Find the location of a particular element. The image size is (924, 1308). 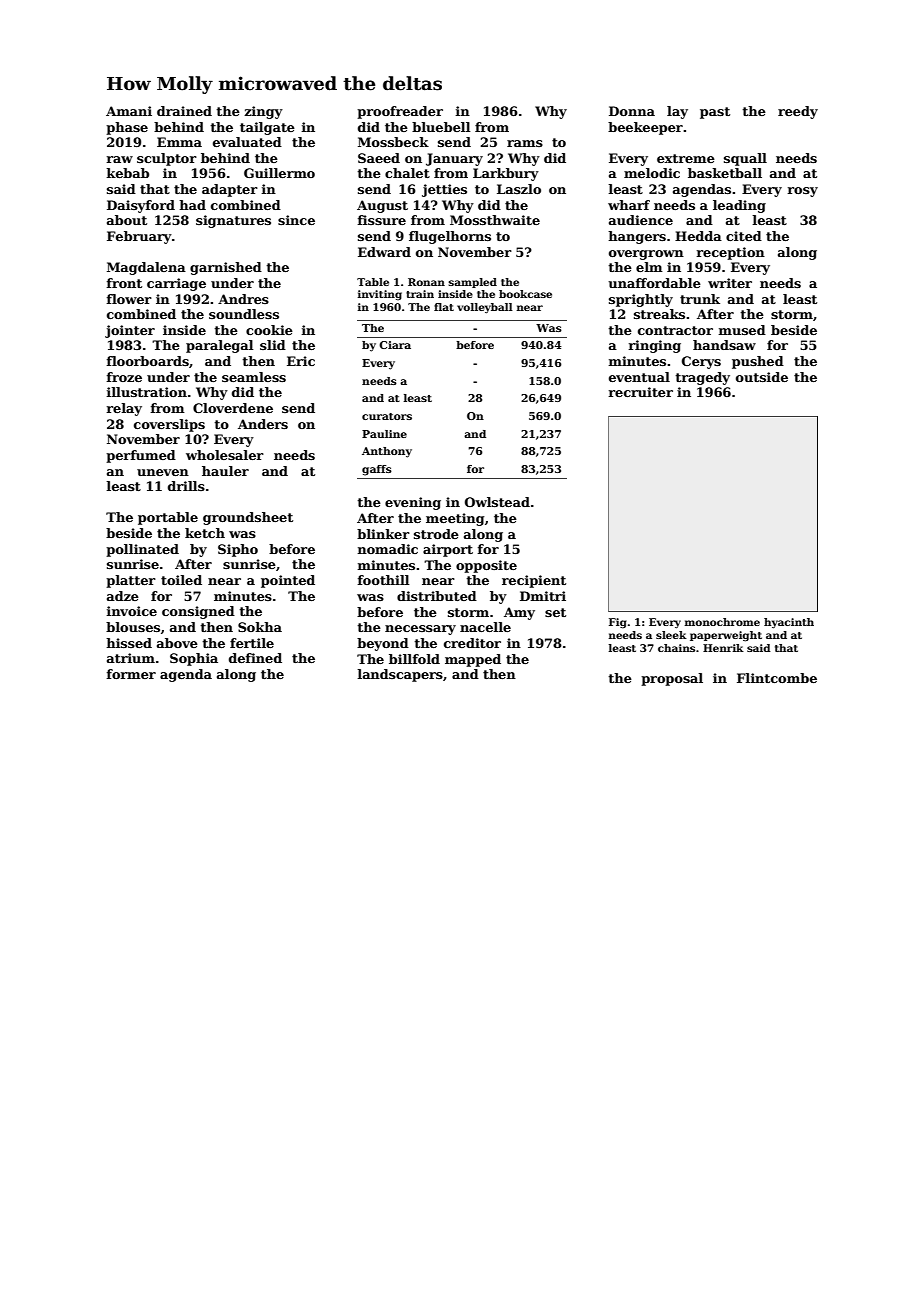

adze is located at coordinates (123, 596).
